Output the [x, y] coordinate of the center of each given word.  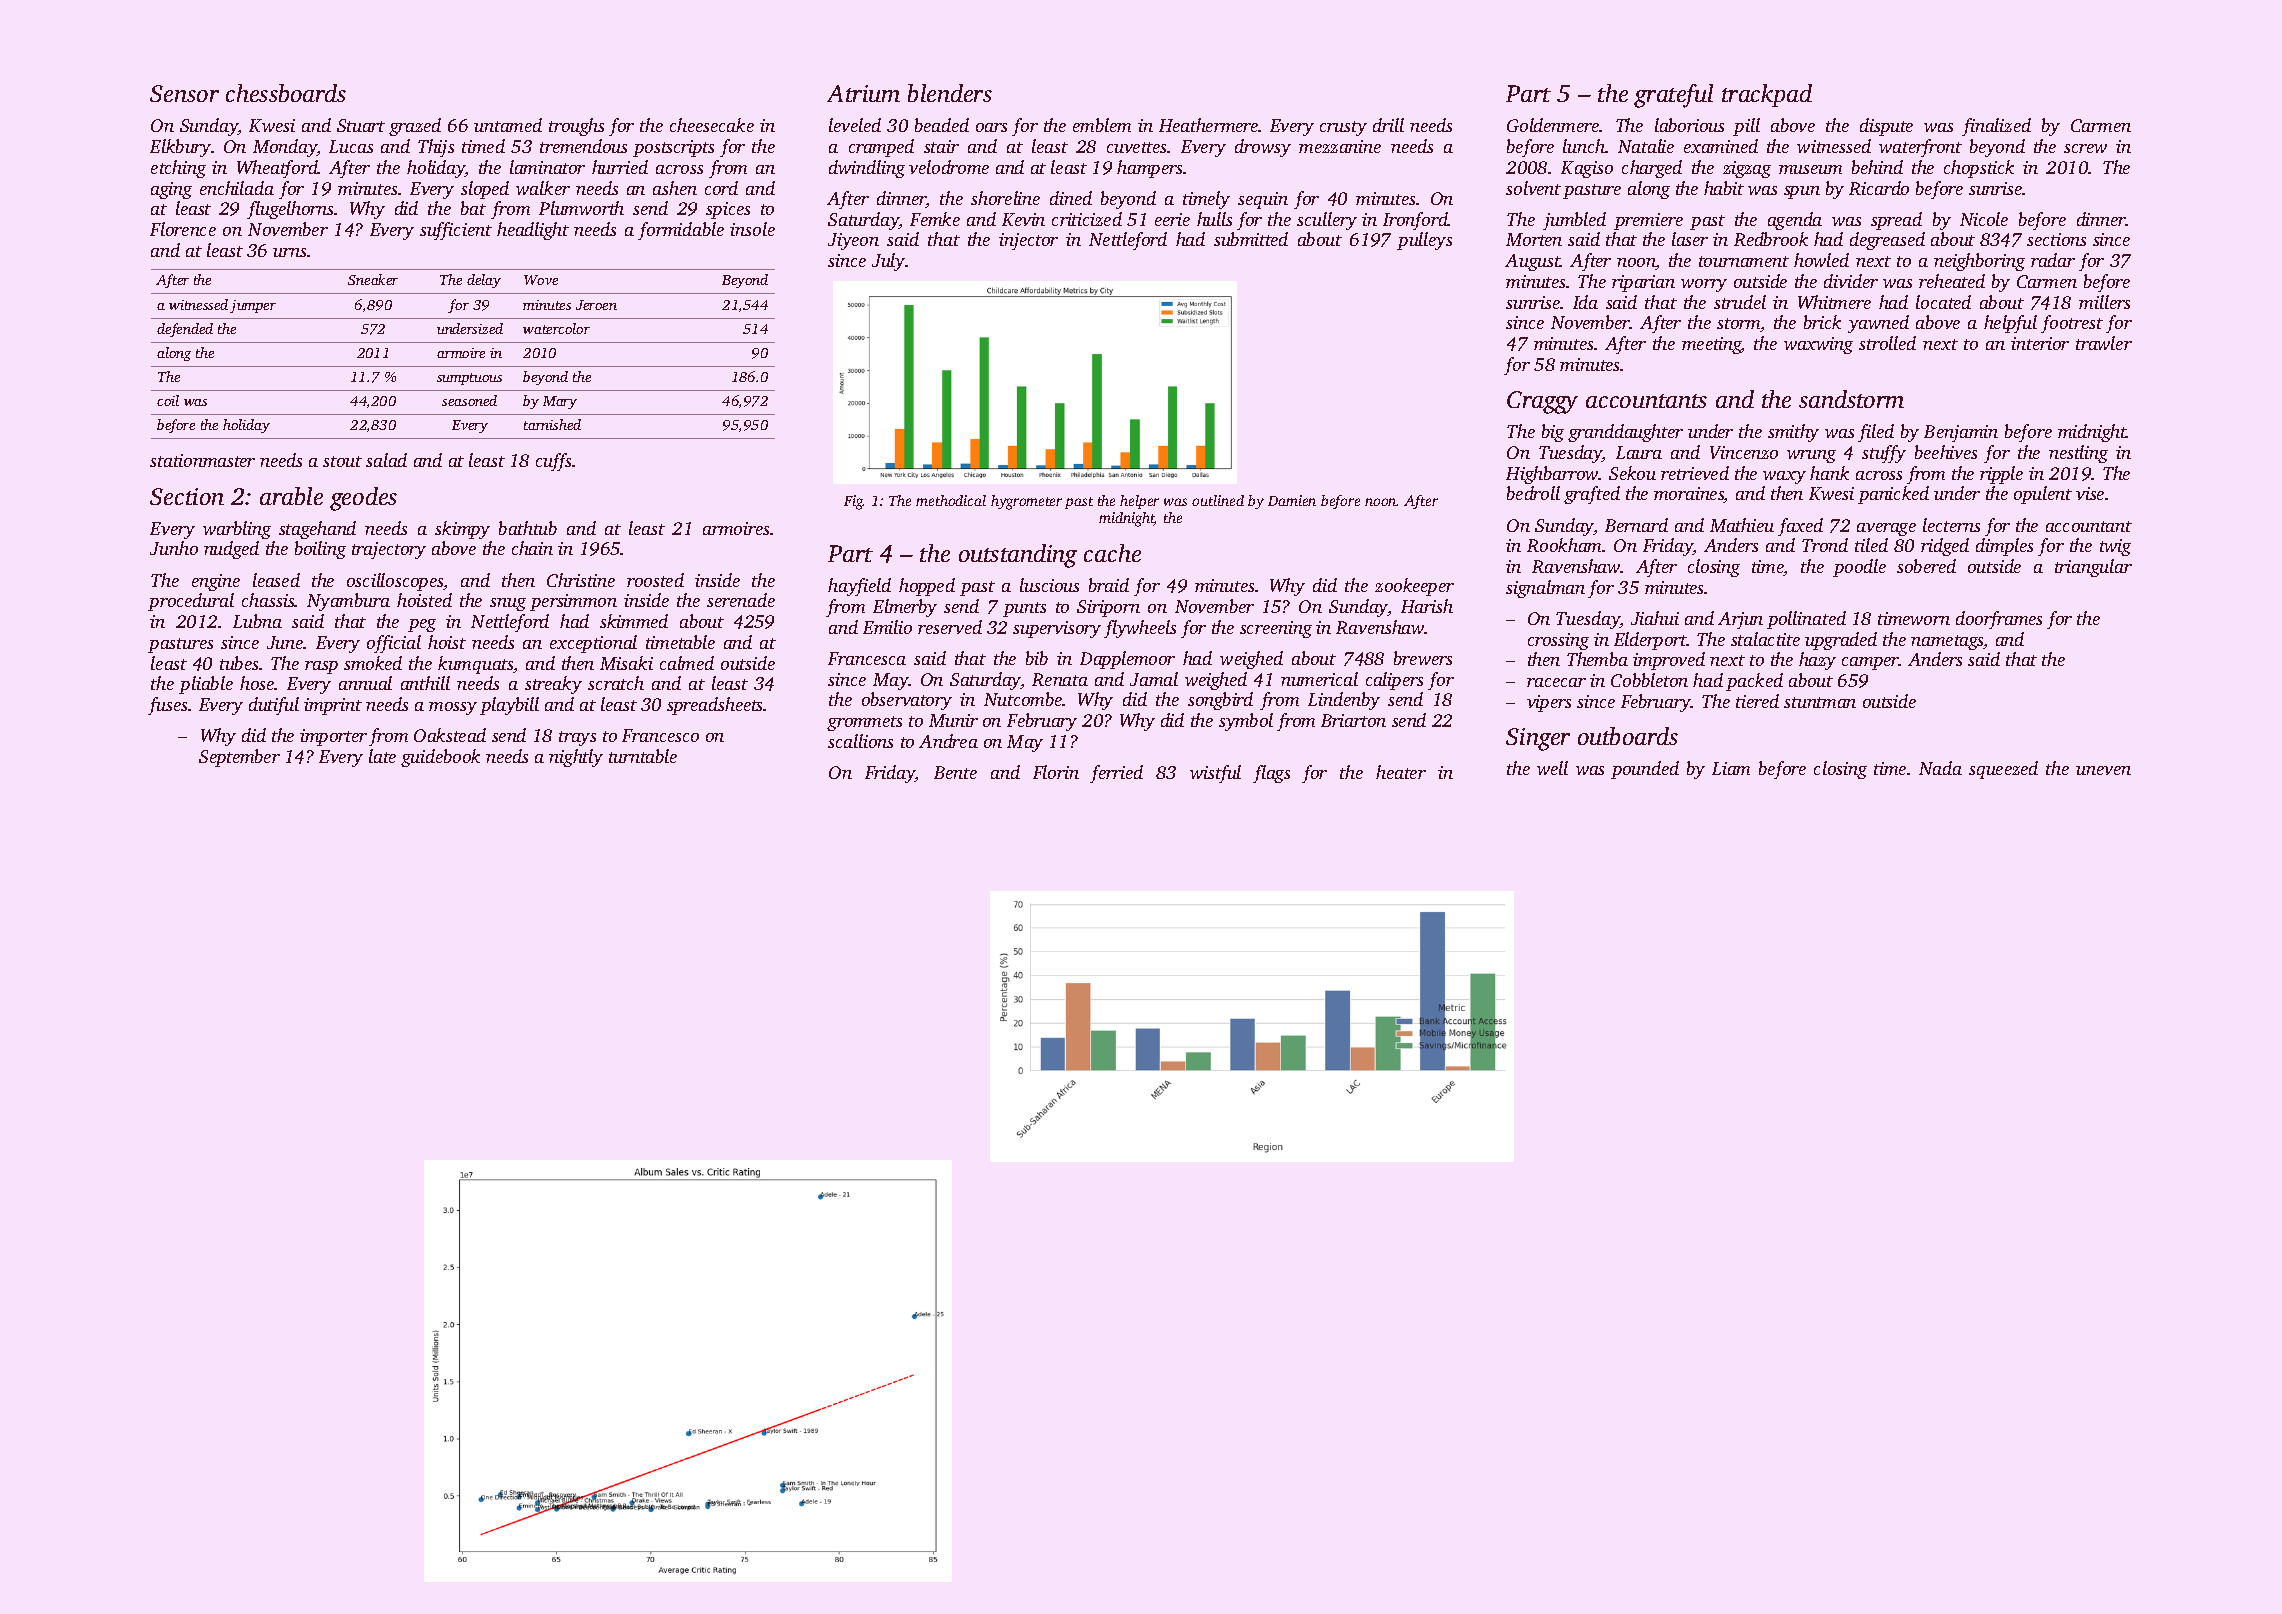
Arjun [1740, 620]
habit [1724, 188]
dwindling [867, 169]
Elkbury [181, 148]
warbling [237, 530]
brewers [1423, 658]
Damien [1292, 500]
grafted [1592, 495]
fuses [168, 706]
